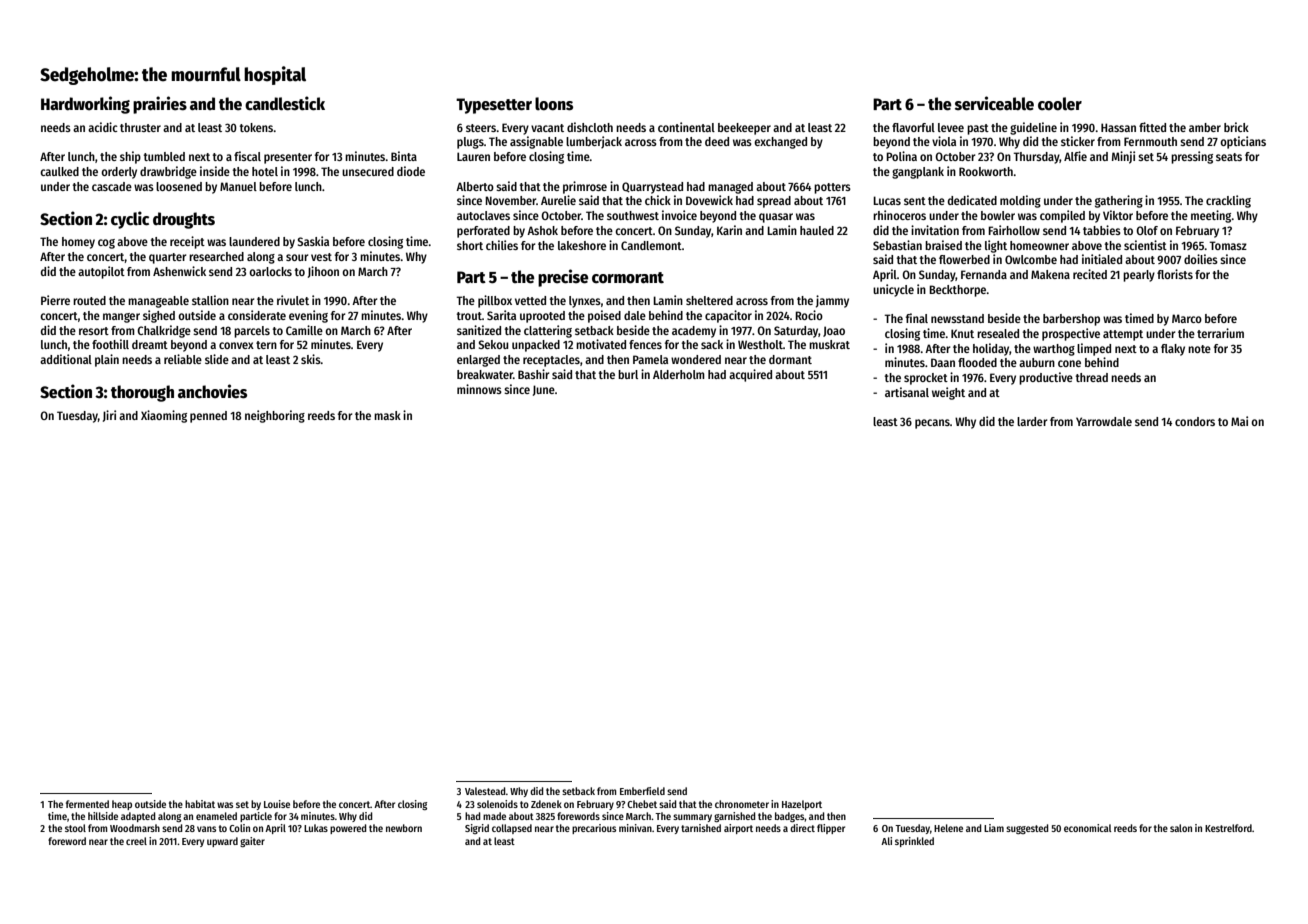 The image size is (1308, 924). Describe the element at coordinates (275, 416) in the image. I see `neighboring` at that location.
